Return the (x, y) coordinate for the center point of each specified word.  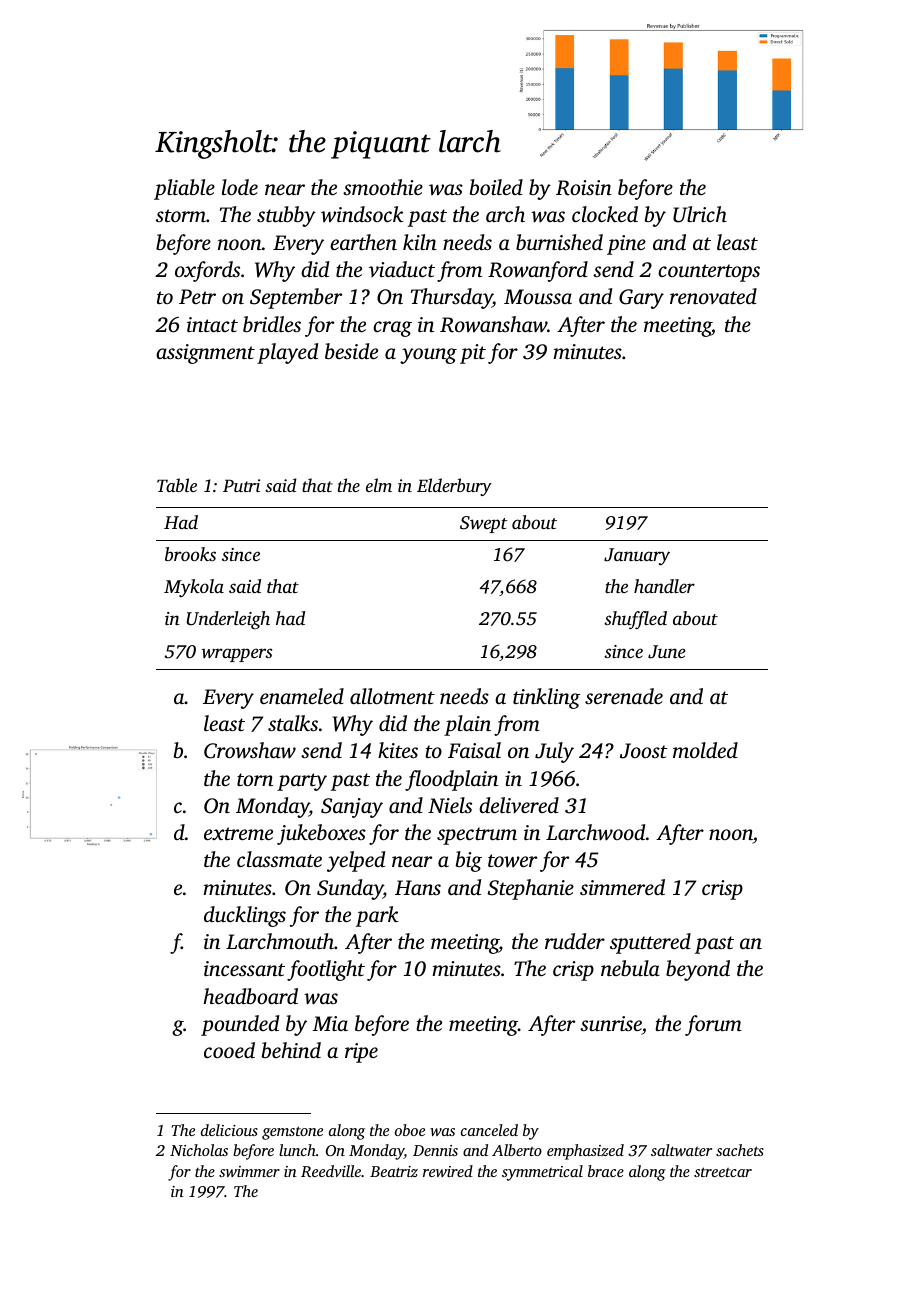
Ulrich (700, 214)
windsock (362, 214)
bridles (272, 324)
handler (664, 586)
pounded (240, 1025)
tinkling (546, 698)
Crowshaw (250, 750)
